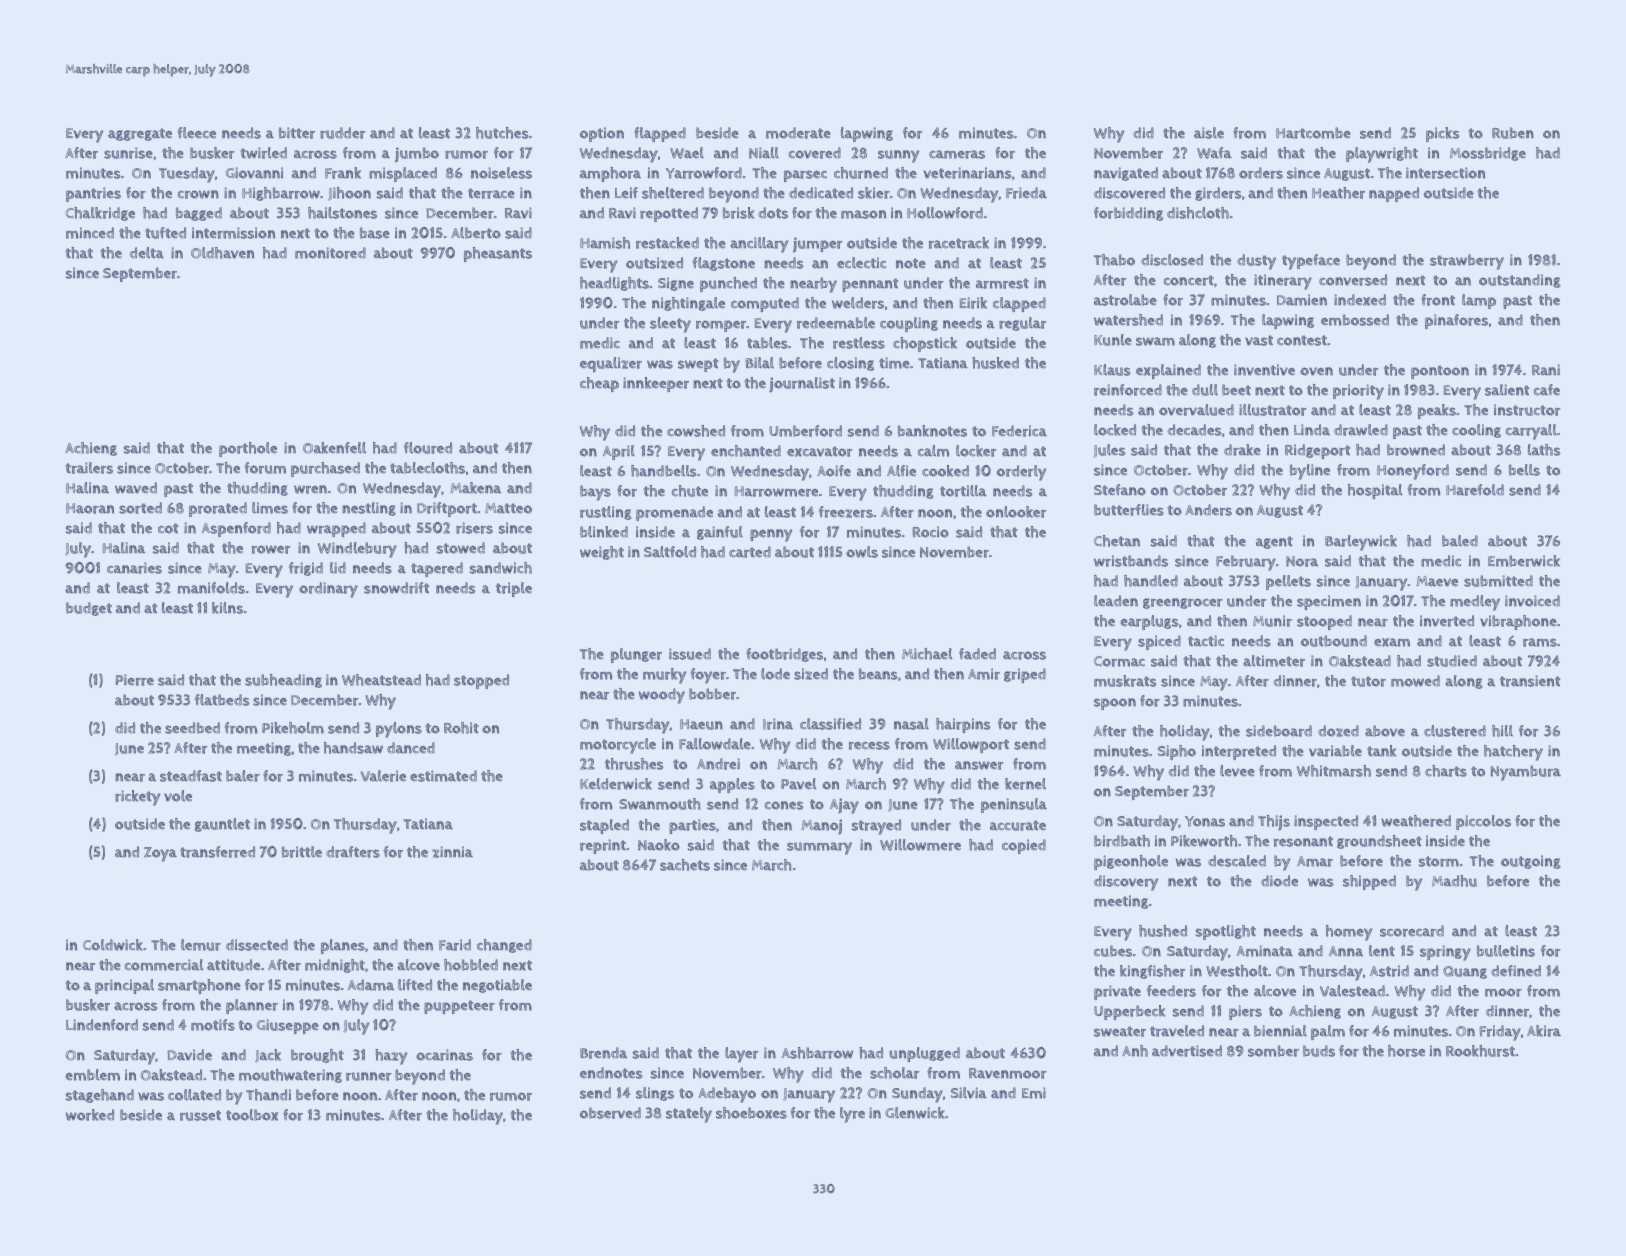  I want to click on base, so click(375, 233).
